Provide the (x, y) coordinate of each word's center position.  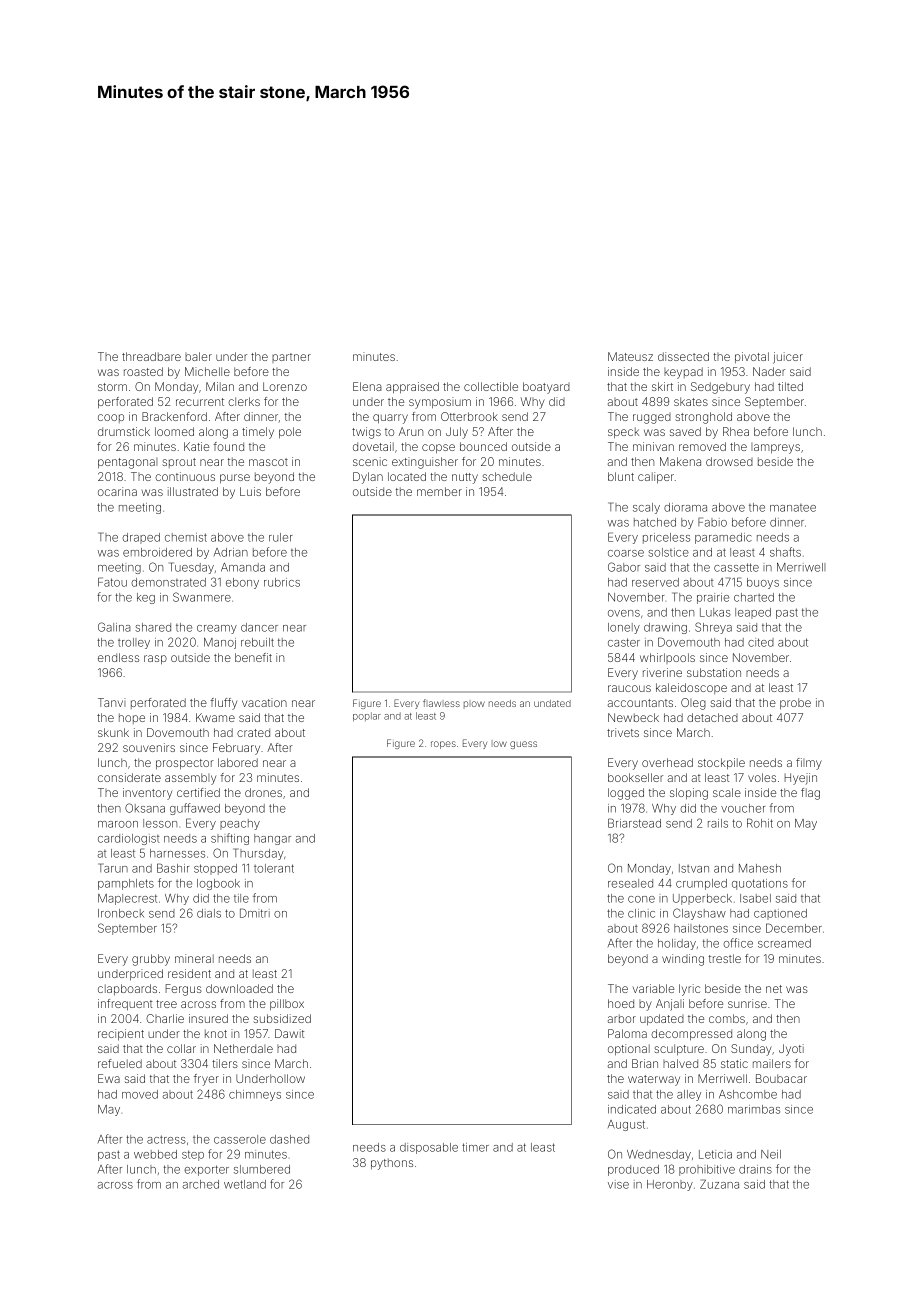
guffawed (195, 809)
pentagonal (127, 463)
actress (166, 1139)
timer (475, 1147)
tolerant (274, 868)
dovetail (373, 446)
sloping (689, 794)
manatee (793, 508)
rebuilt (257, 642)
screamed (784, 943)
